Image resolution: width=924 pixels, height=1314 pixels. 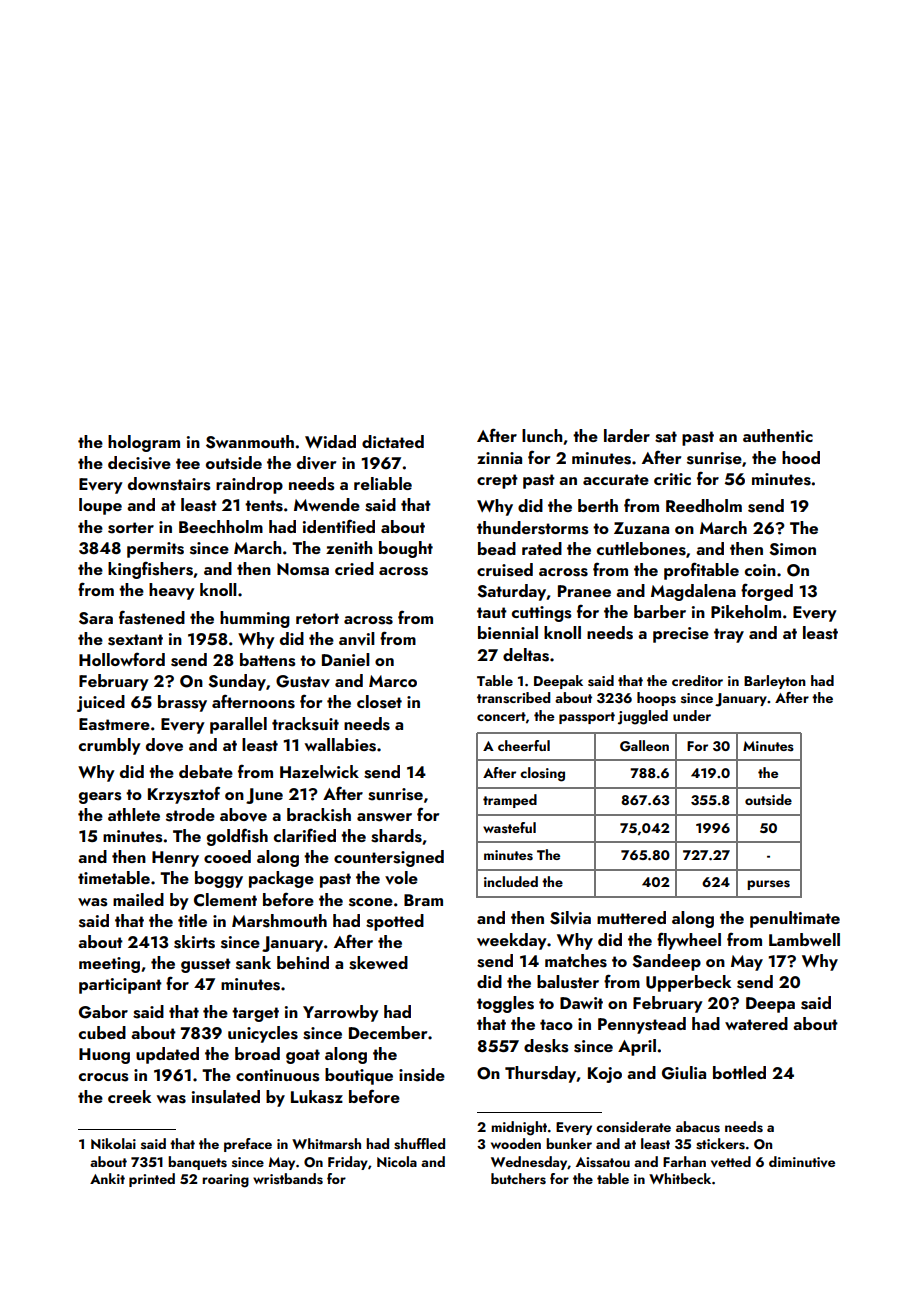 I want to click on purses, so click(x=768, y=885).
